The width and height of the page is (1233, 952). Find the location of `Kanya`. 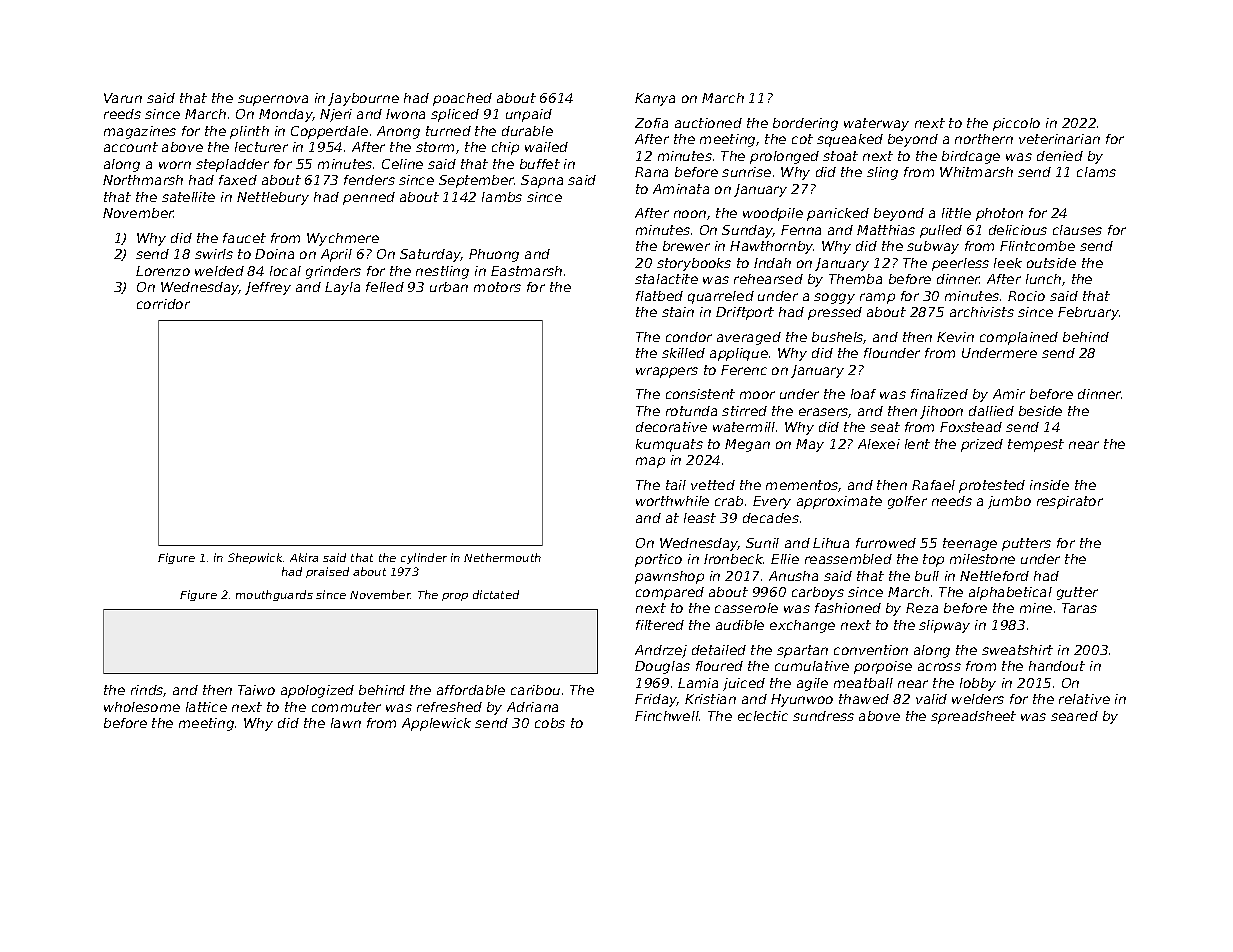

Kanya is located at coordinates (655, 99).
